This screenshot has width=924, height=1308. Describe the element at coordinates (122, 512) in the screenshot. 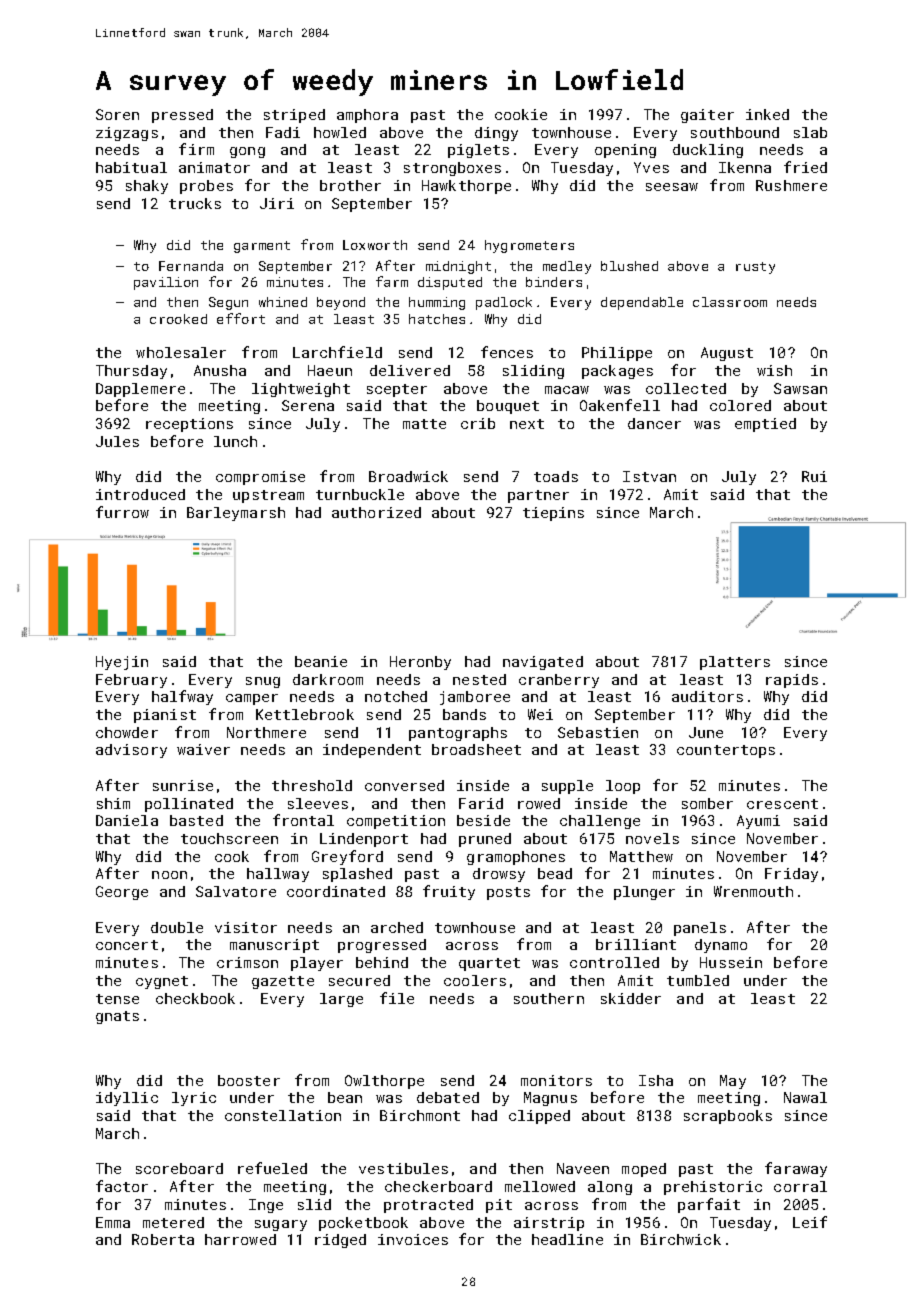

I see `furrow` at that location.
